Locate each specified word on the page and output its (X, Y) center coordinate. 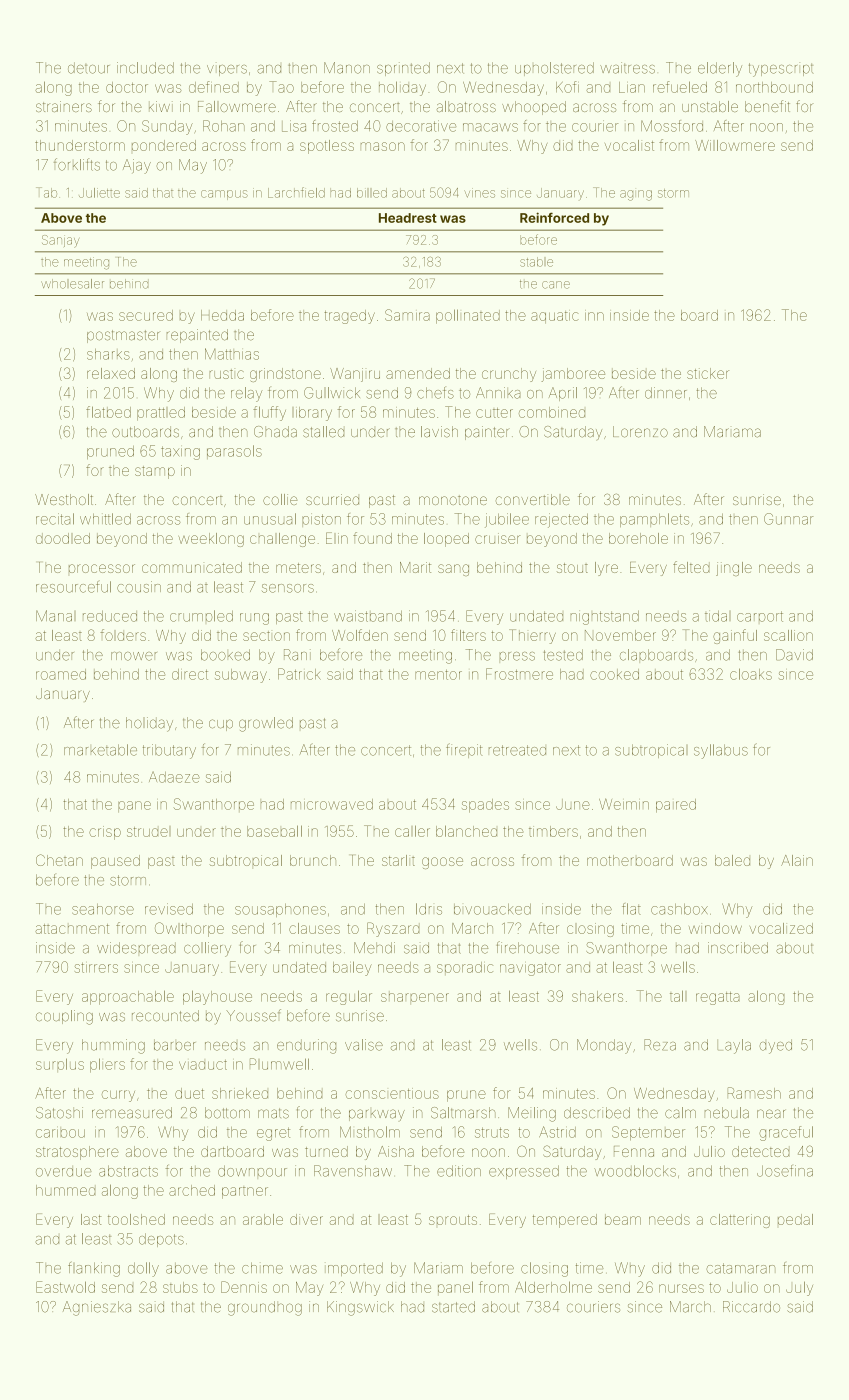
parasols (234, 452)
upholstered (554, 69)
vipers (227, 70)
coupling (64, 1017)
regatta (718, 998)
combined (552, 412)
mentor (438, 675)
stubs (180, 1287)
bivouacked (492, 909)
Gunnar (788, 519)
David (794, 655)
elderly (720, 69)
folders (123, 635)
